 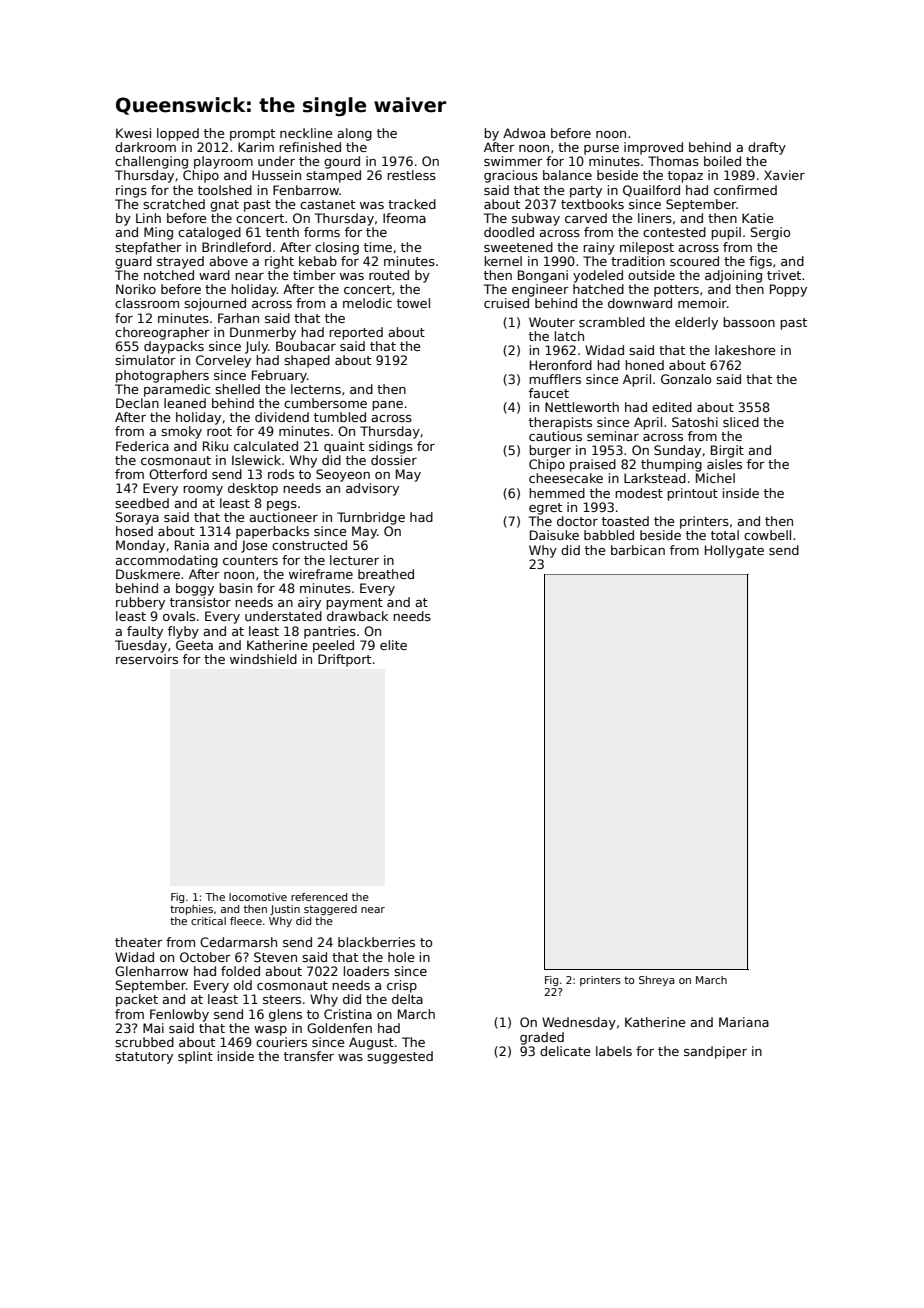 What do you see at coordinates (254, 546) in the page?
I see `Jose` at bounding box center [254, 546].
